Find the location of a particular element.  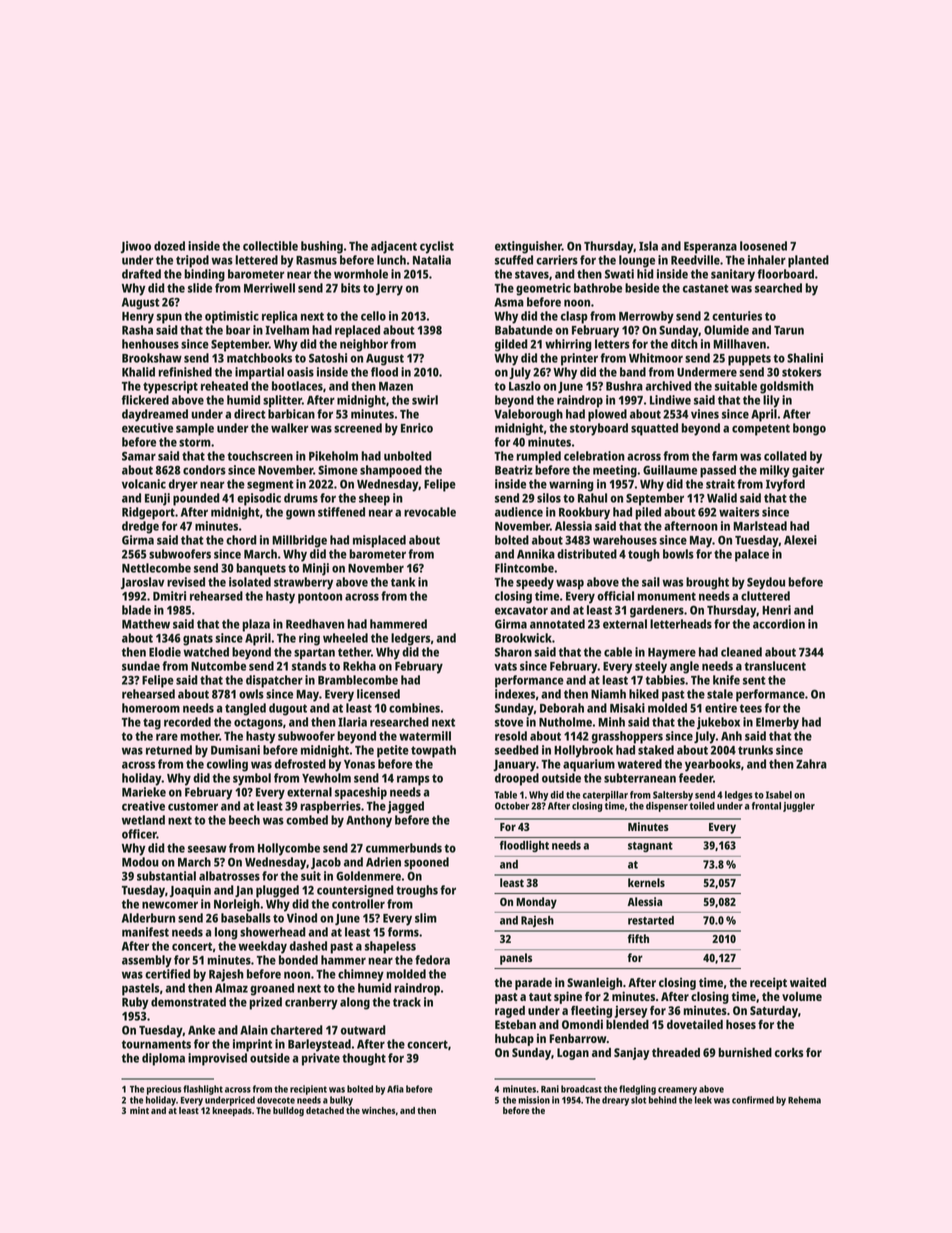

Beatriz is located at coordinates (514, 470).
